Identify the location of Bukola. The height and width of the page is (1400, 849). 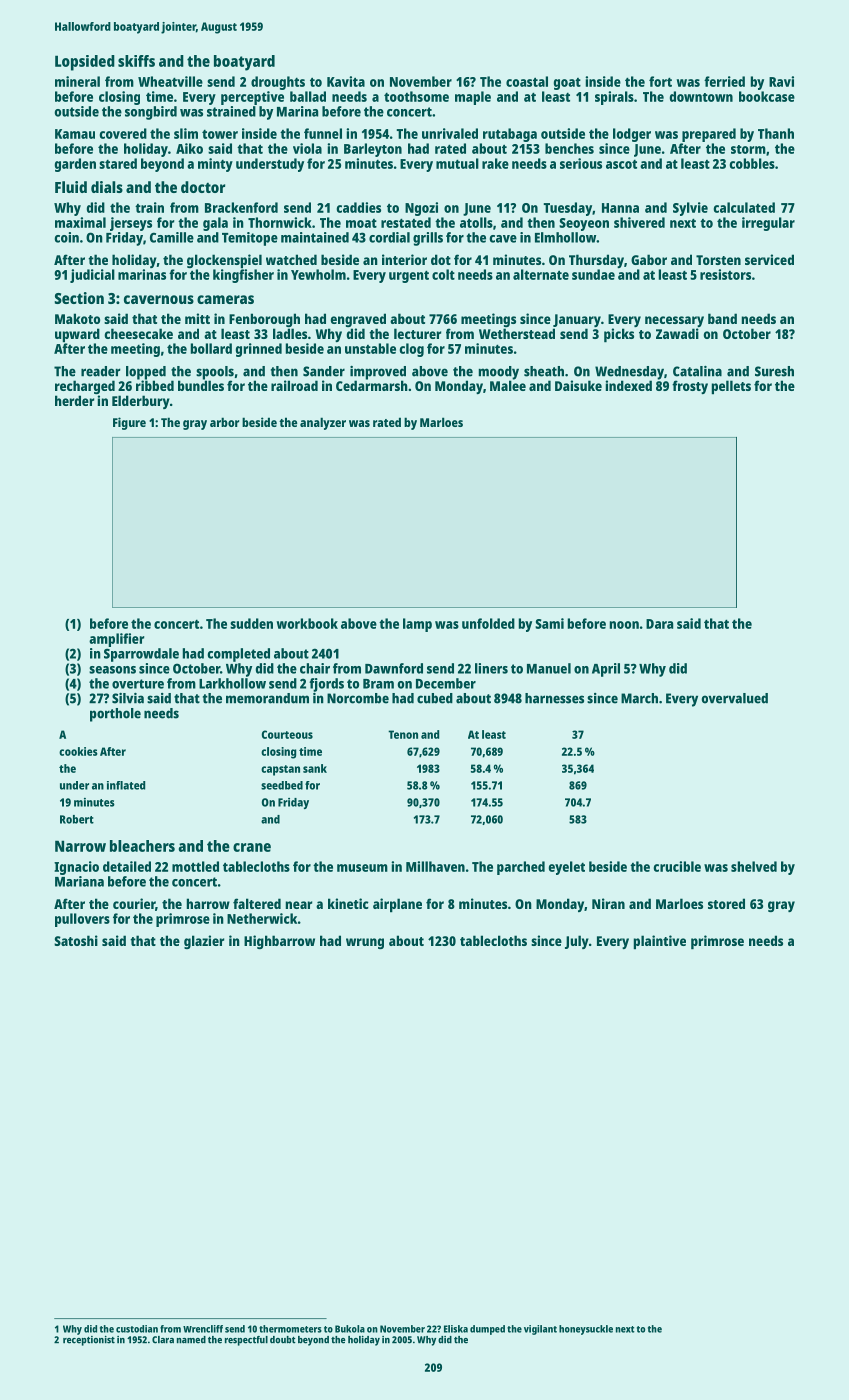
(350, 1329).
